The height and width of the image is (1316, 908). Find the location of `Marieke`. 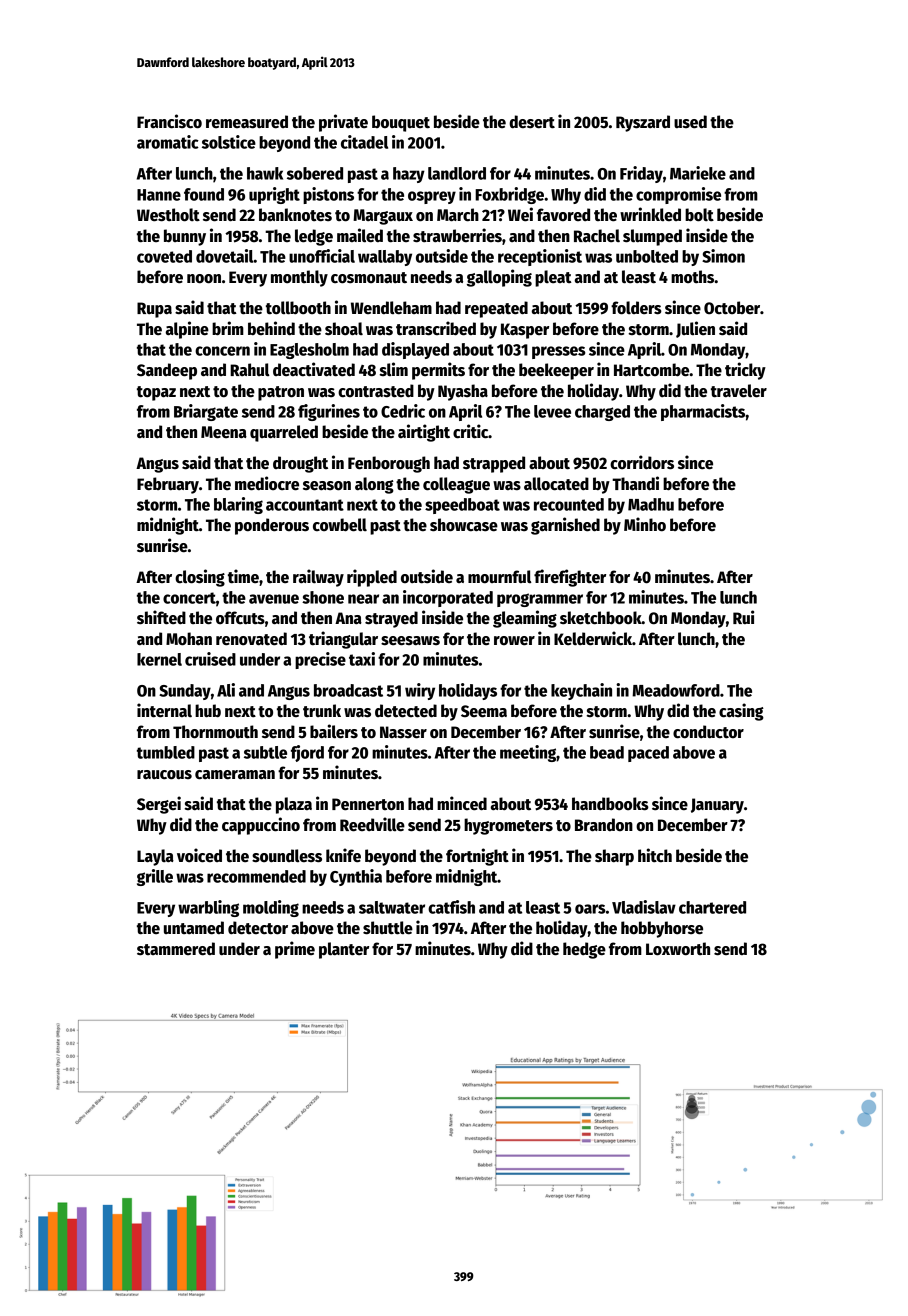

Marieke is located at coordinates (698, 173).
